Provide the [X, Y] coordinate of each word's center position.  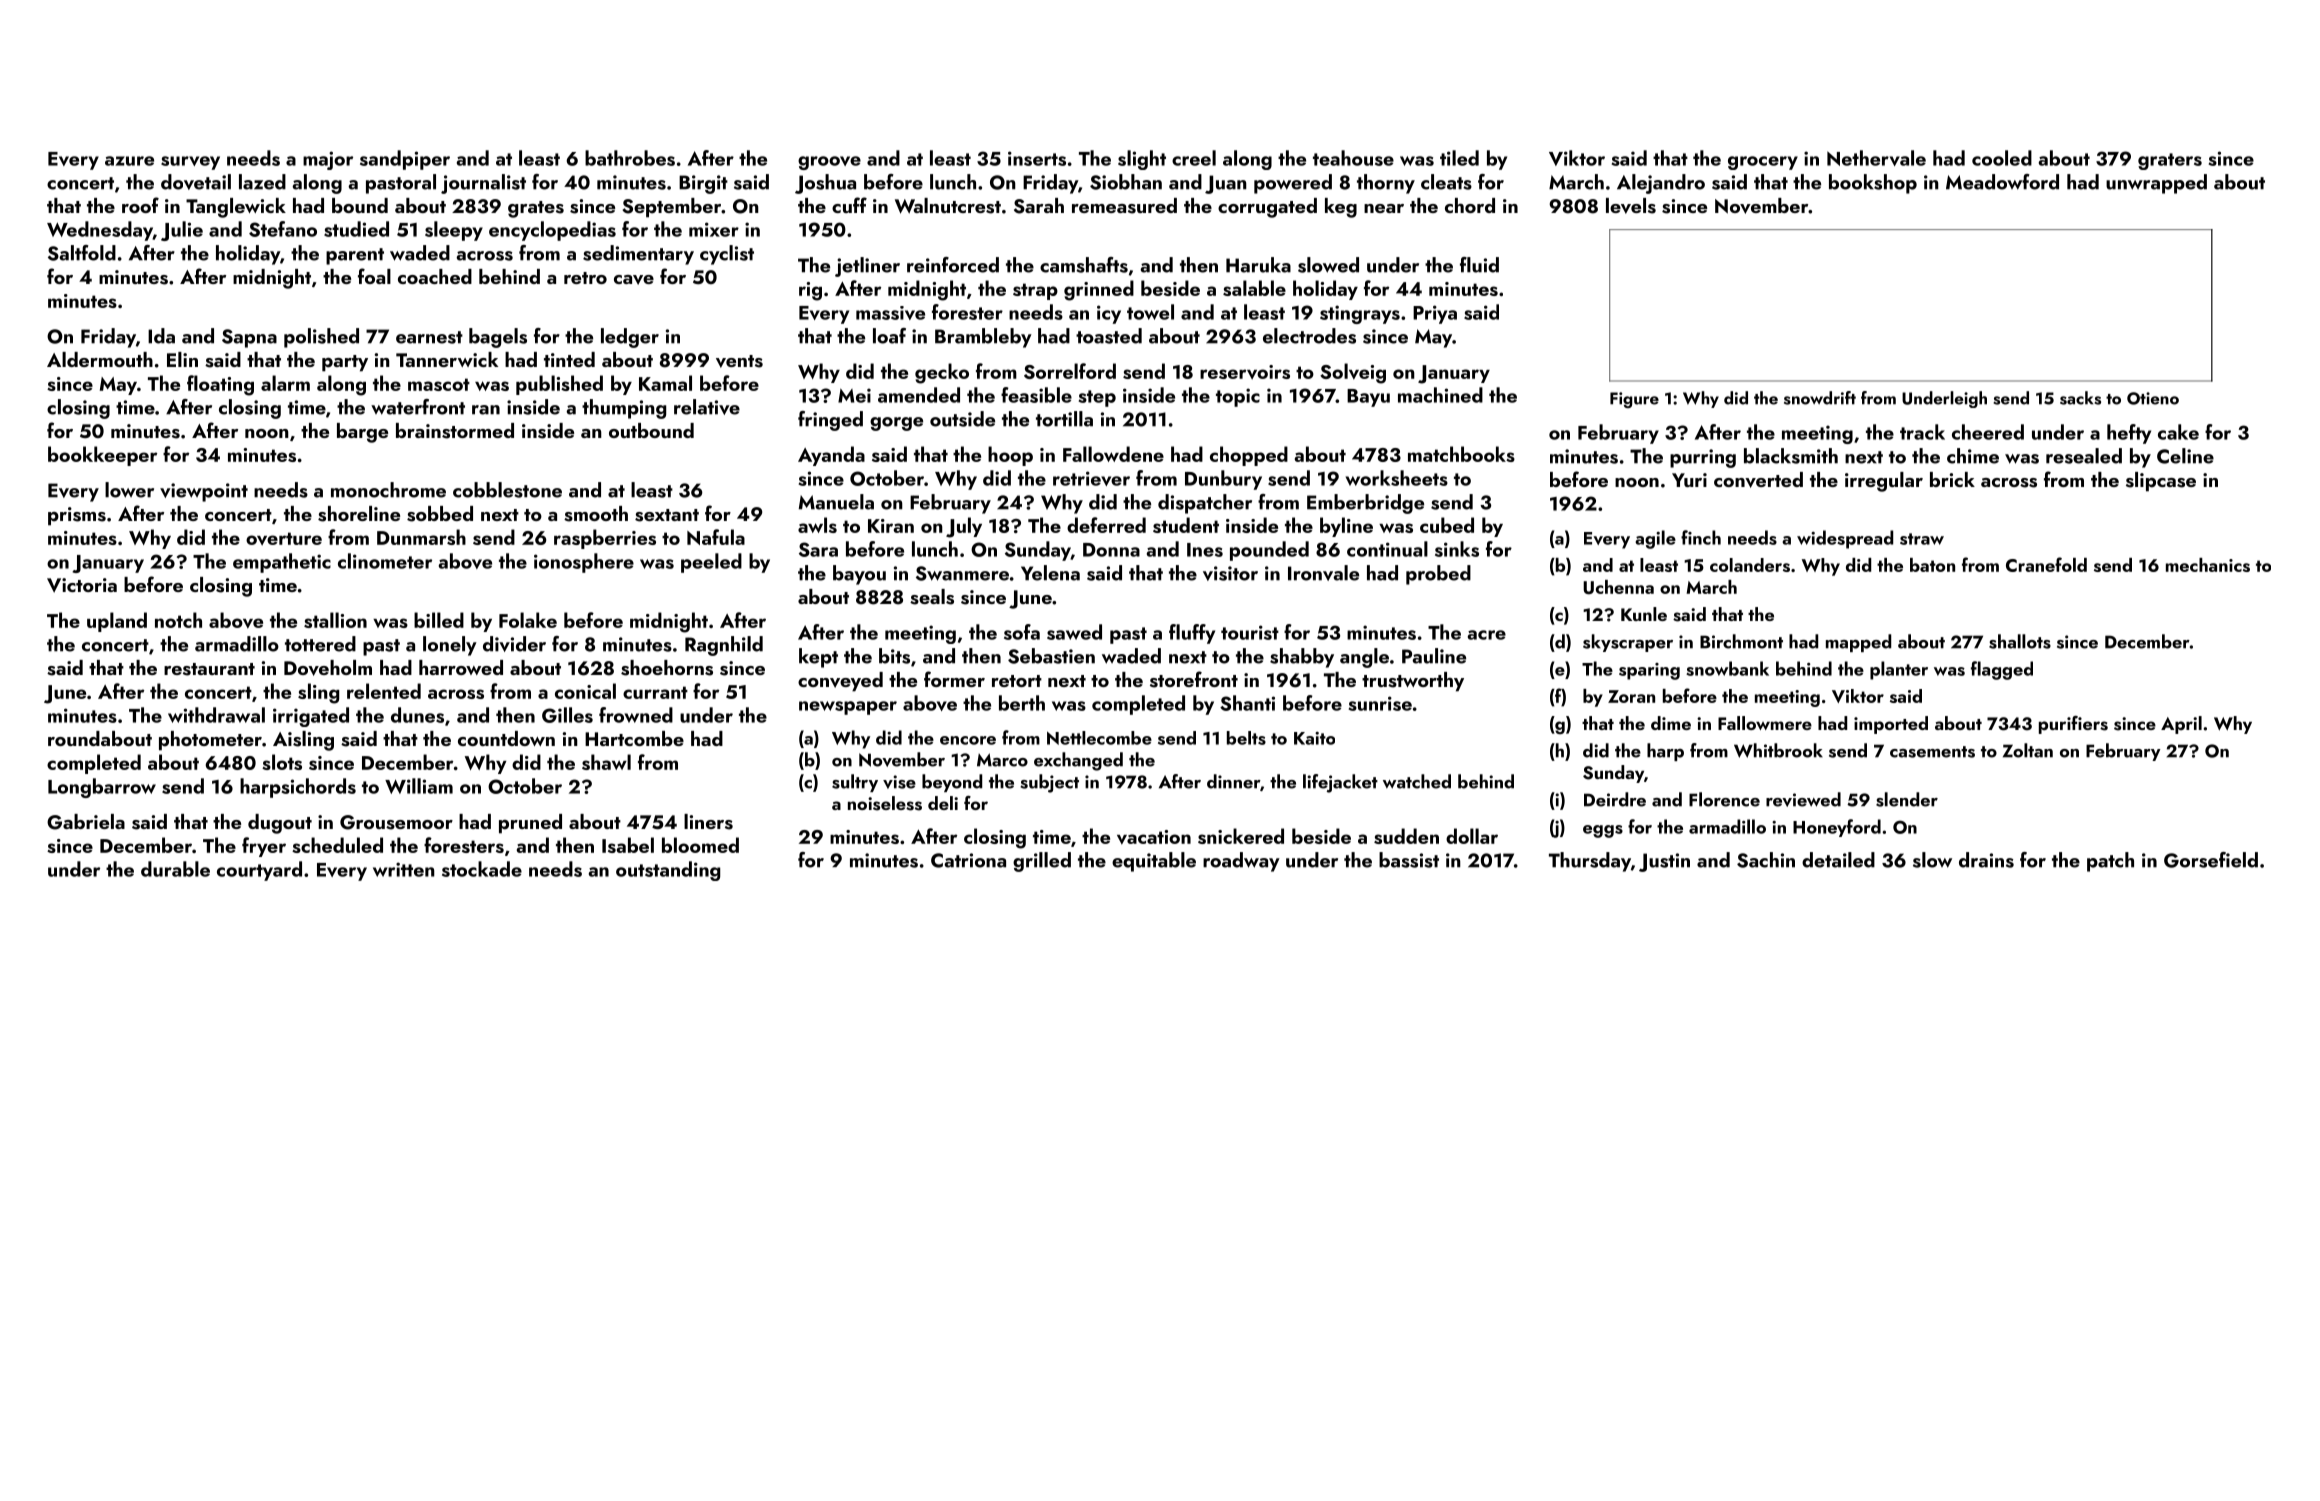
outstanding [668, 871]
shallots [2020, 641]
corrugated [1267, 208]
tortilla [1064, 419]
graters [2170, 161]
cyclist [727, 255]
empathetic [282, 563]
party [345, 363]
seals [932, 597]
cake [2178, 432]
